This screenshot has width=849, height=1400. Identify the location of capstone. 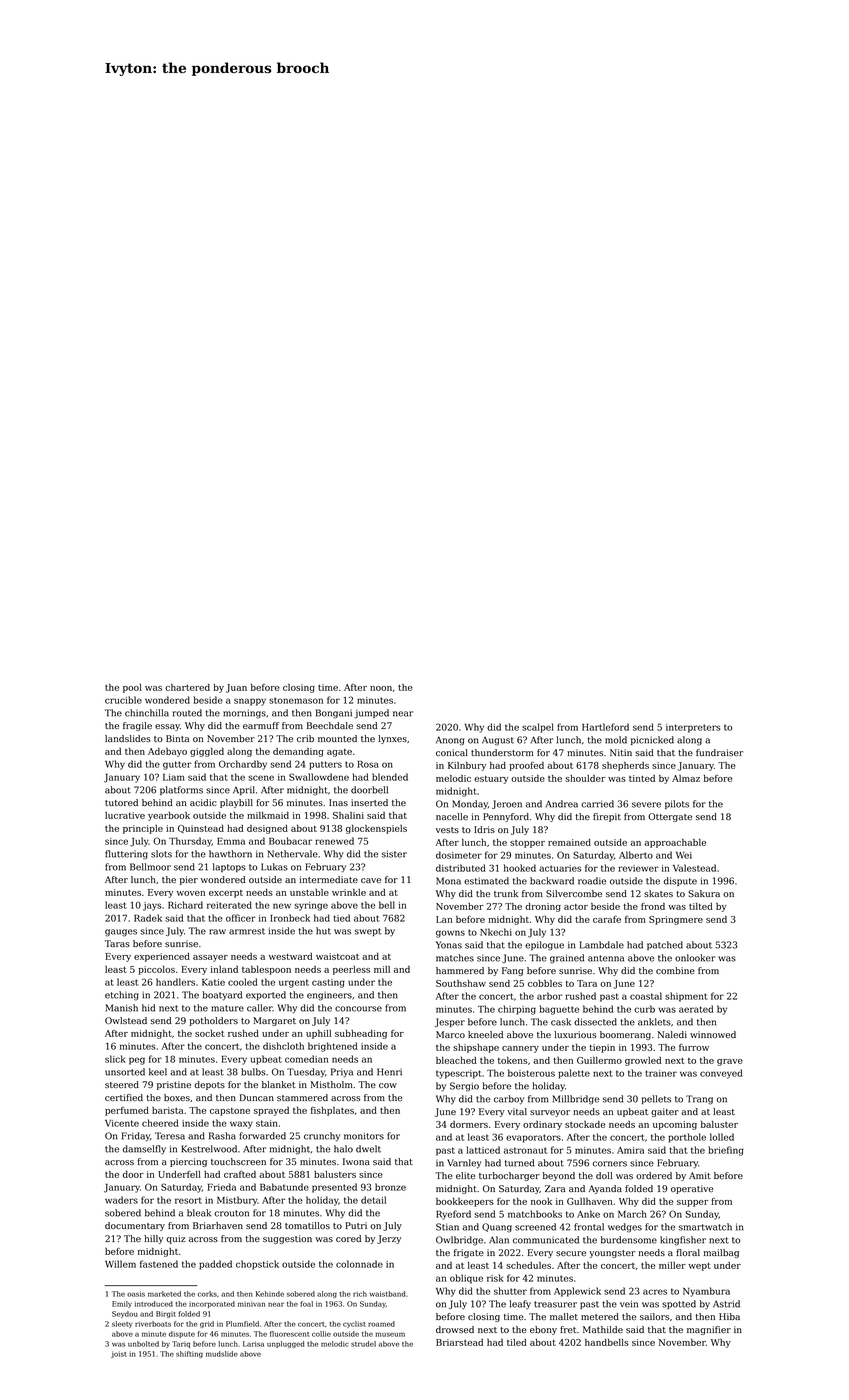
(230, 1112).
